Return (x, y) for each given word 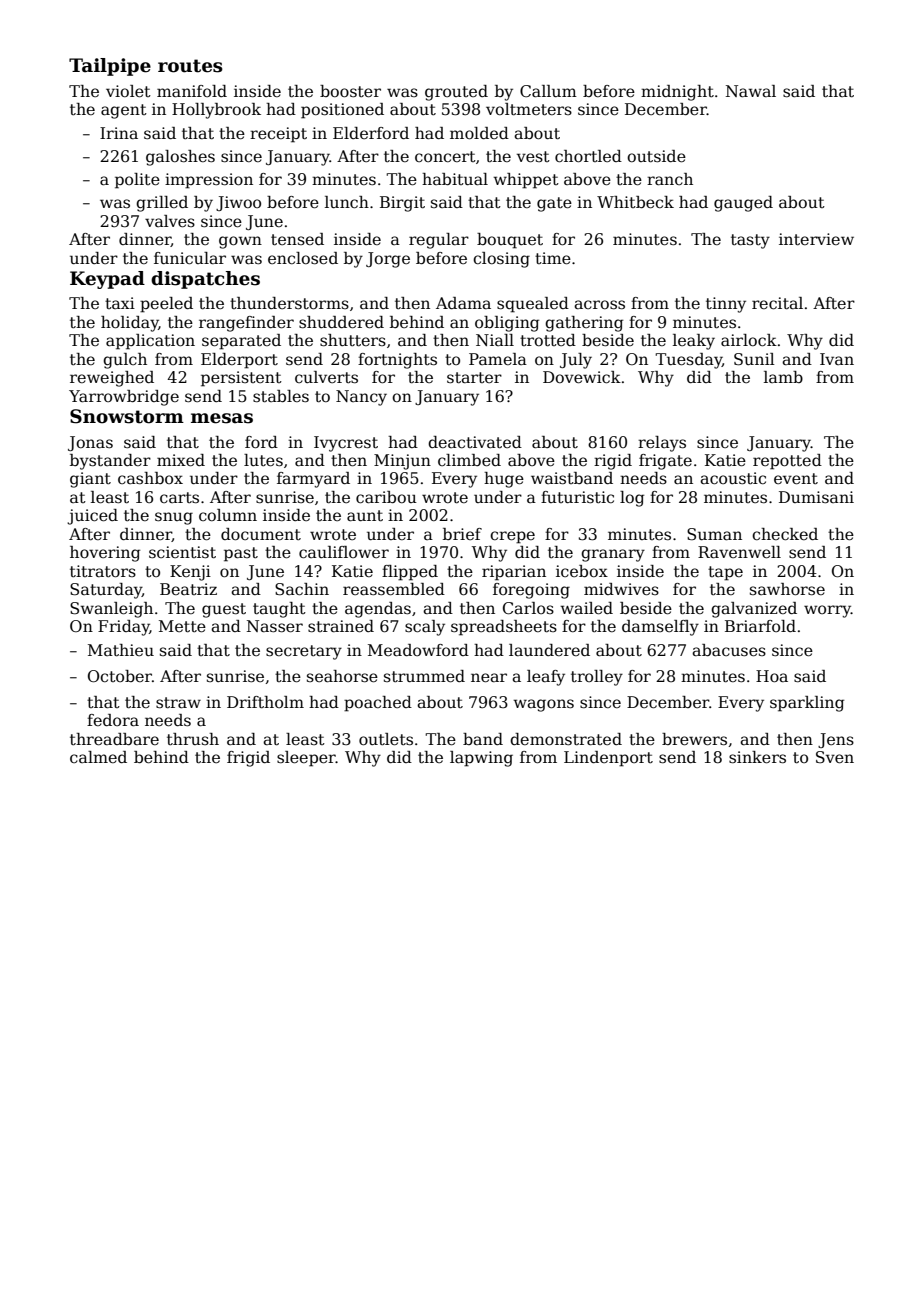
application (150, 342)
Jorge (388, 260)
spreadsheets (504, 628)
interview (816, 239)
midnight (677, 93)
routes (190, 66)
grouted (456, 93)
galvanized (754, 610)
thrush (193, 739)
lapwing (481, 759)
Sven (835, 757)
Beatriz (188, 589)
